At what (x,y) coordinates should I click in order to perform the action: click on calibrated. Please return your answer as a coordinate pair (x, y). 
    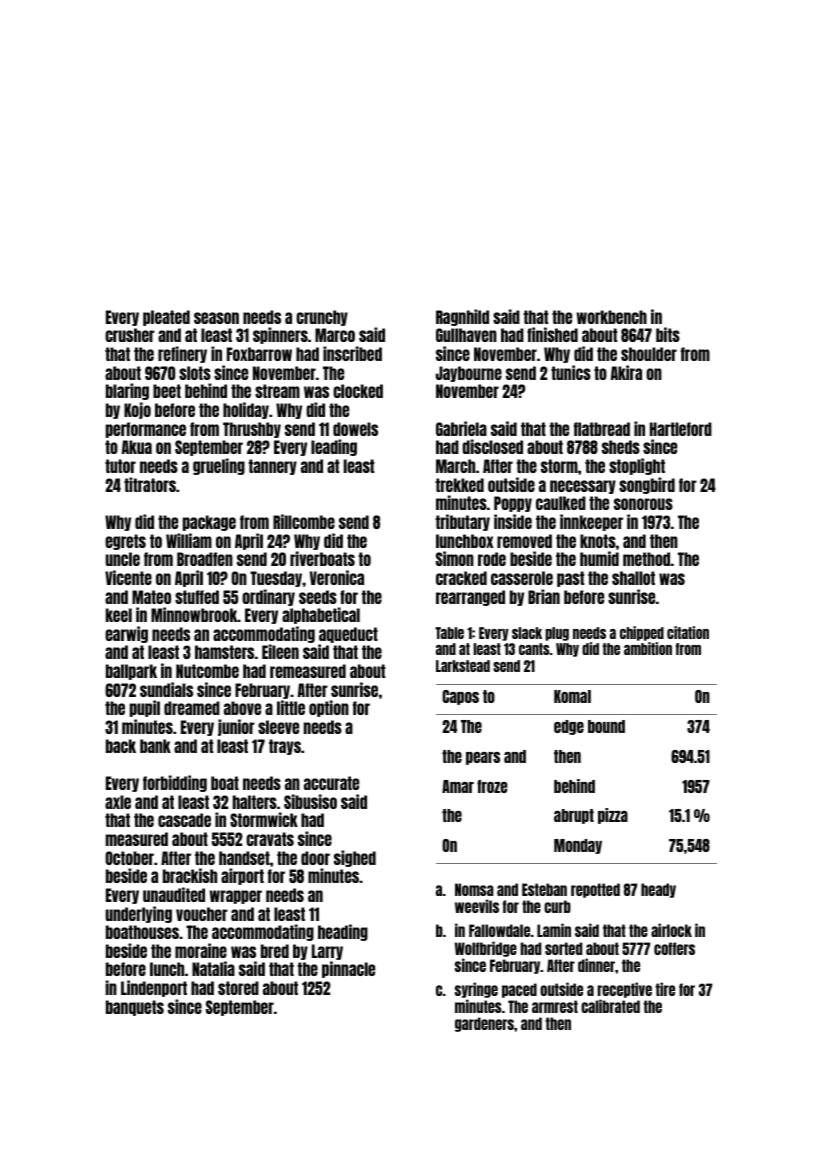
    Looking at the image, I should click on (610, 1006).
